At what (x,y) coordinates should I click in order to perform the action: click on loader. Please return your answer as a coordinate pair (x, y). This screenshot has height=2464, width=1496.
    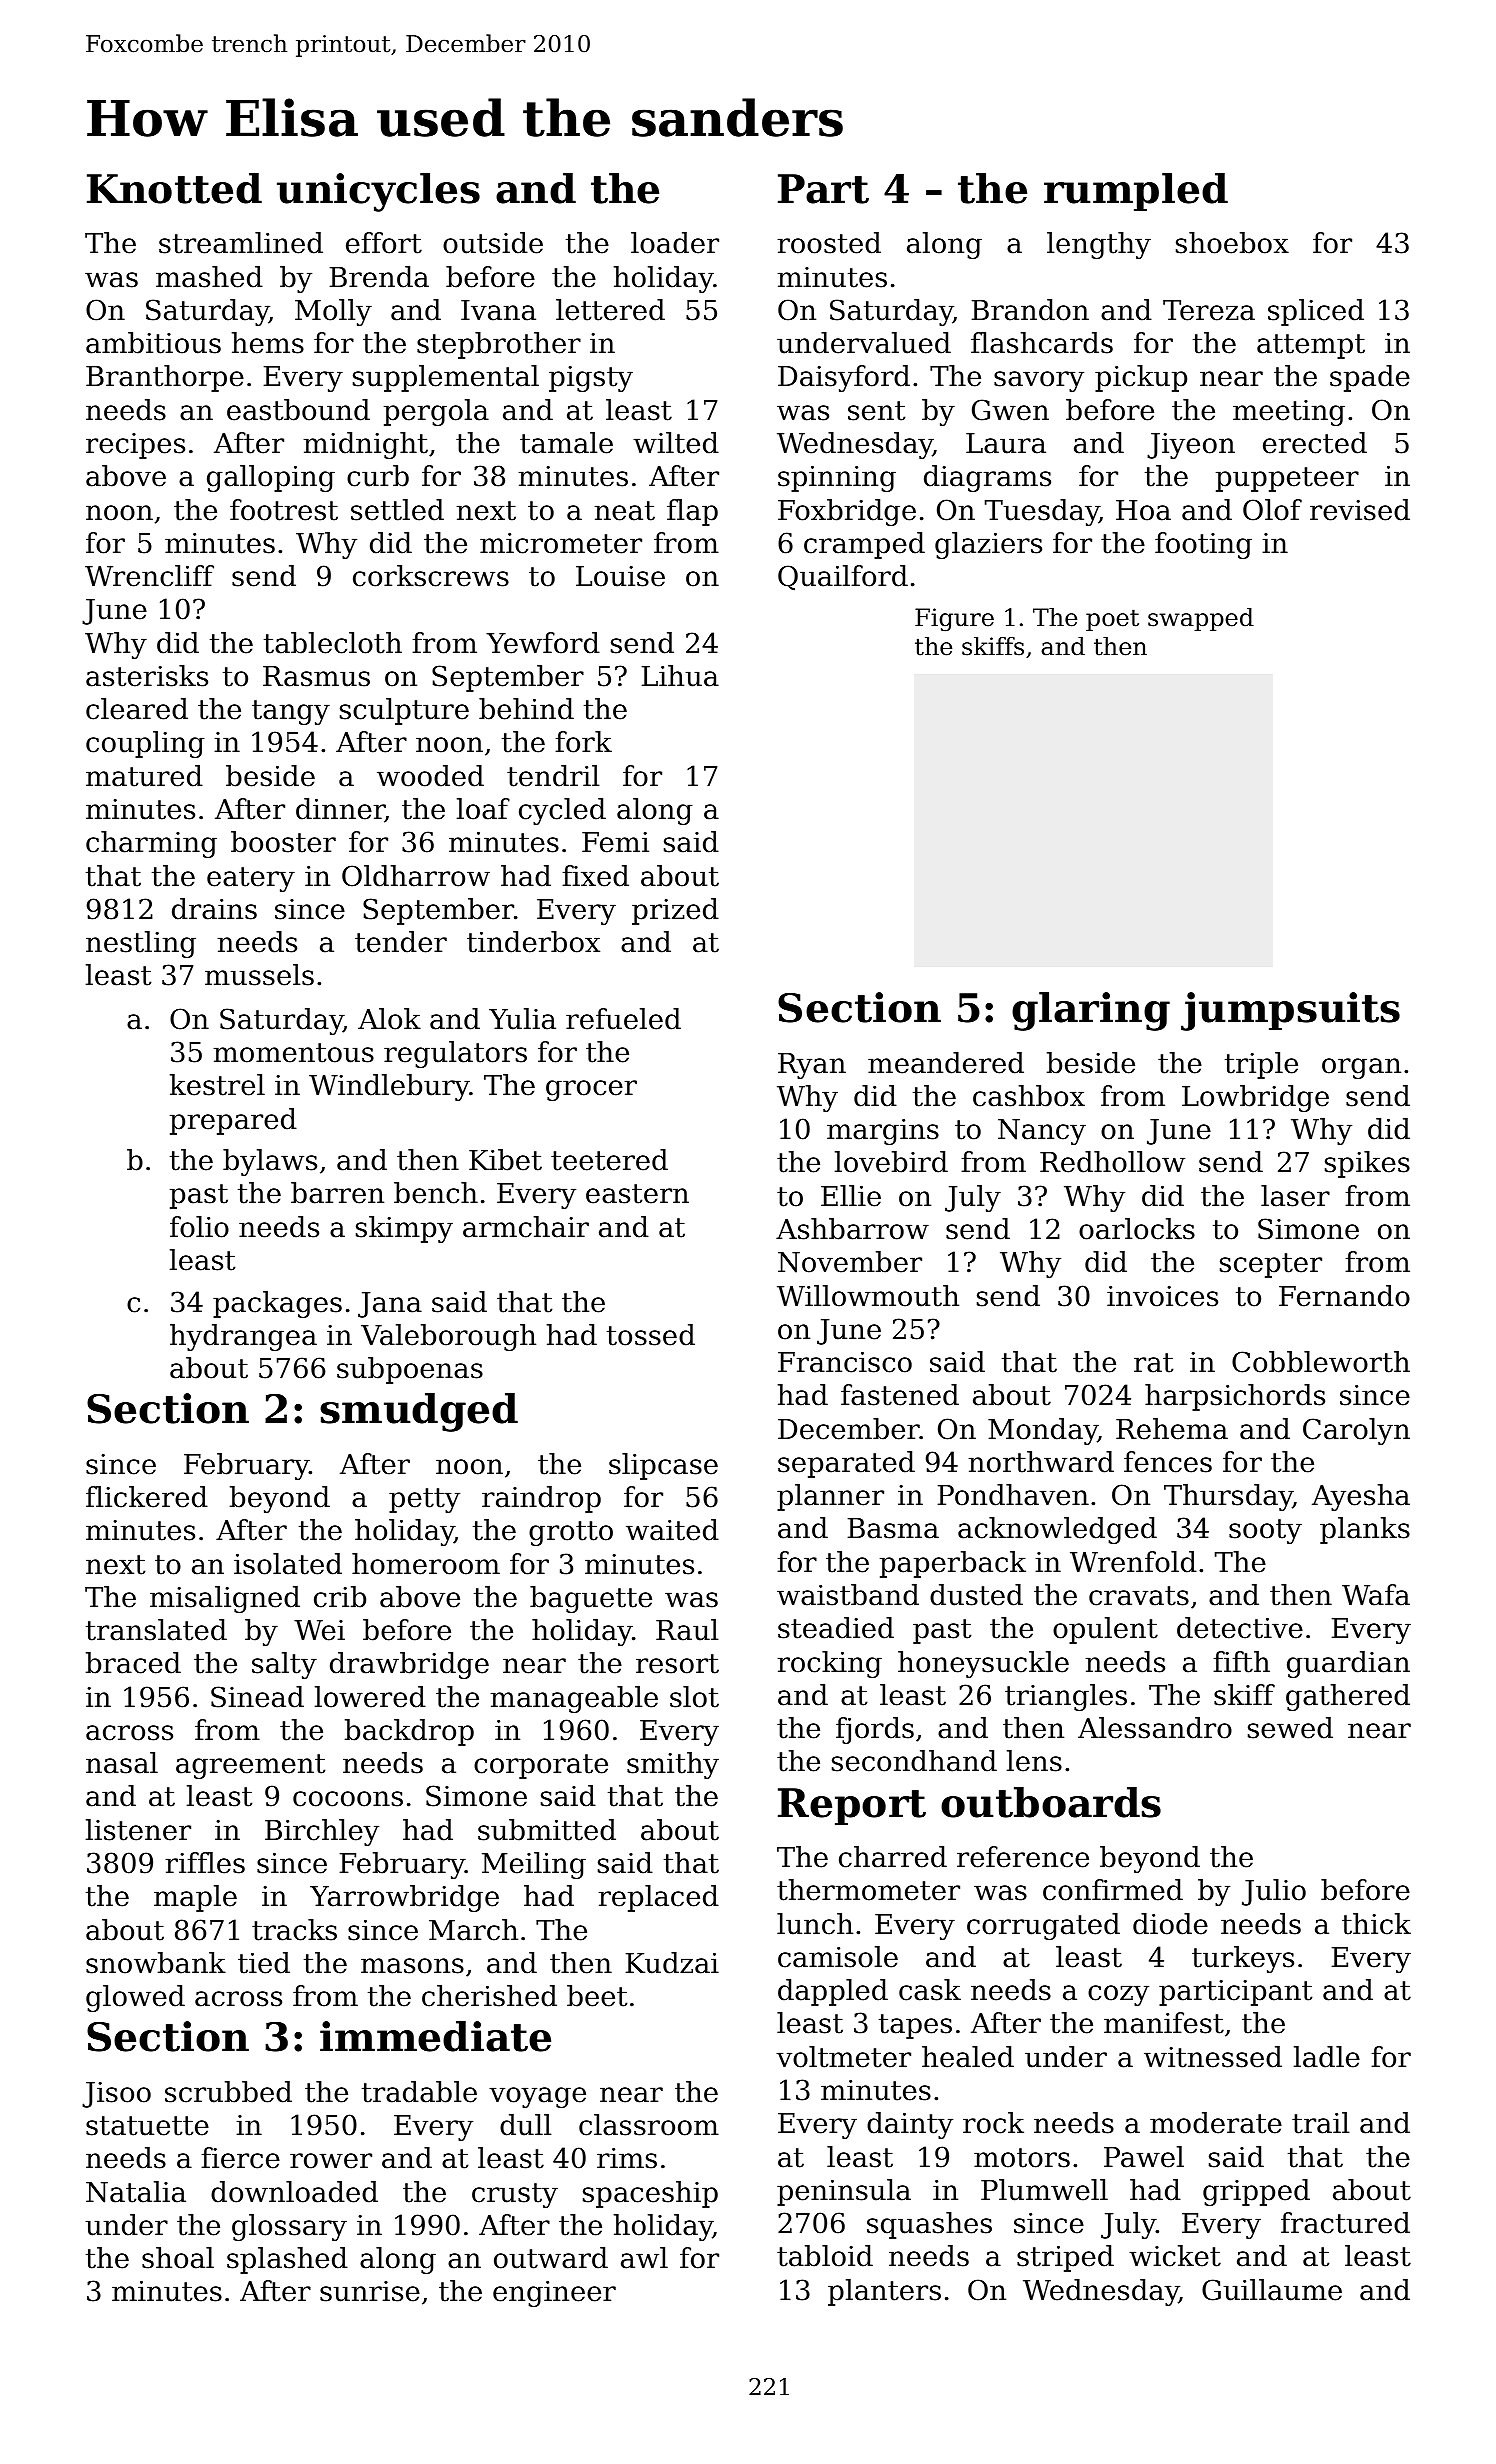
    Looking at the image, I should click on (675, 243).
